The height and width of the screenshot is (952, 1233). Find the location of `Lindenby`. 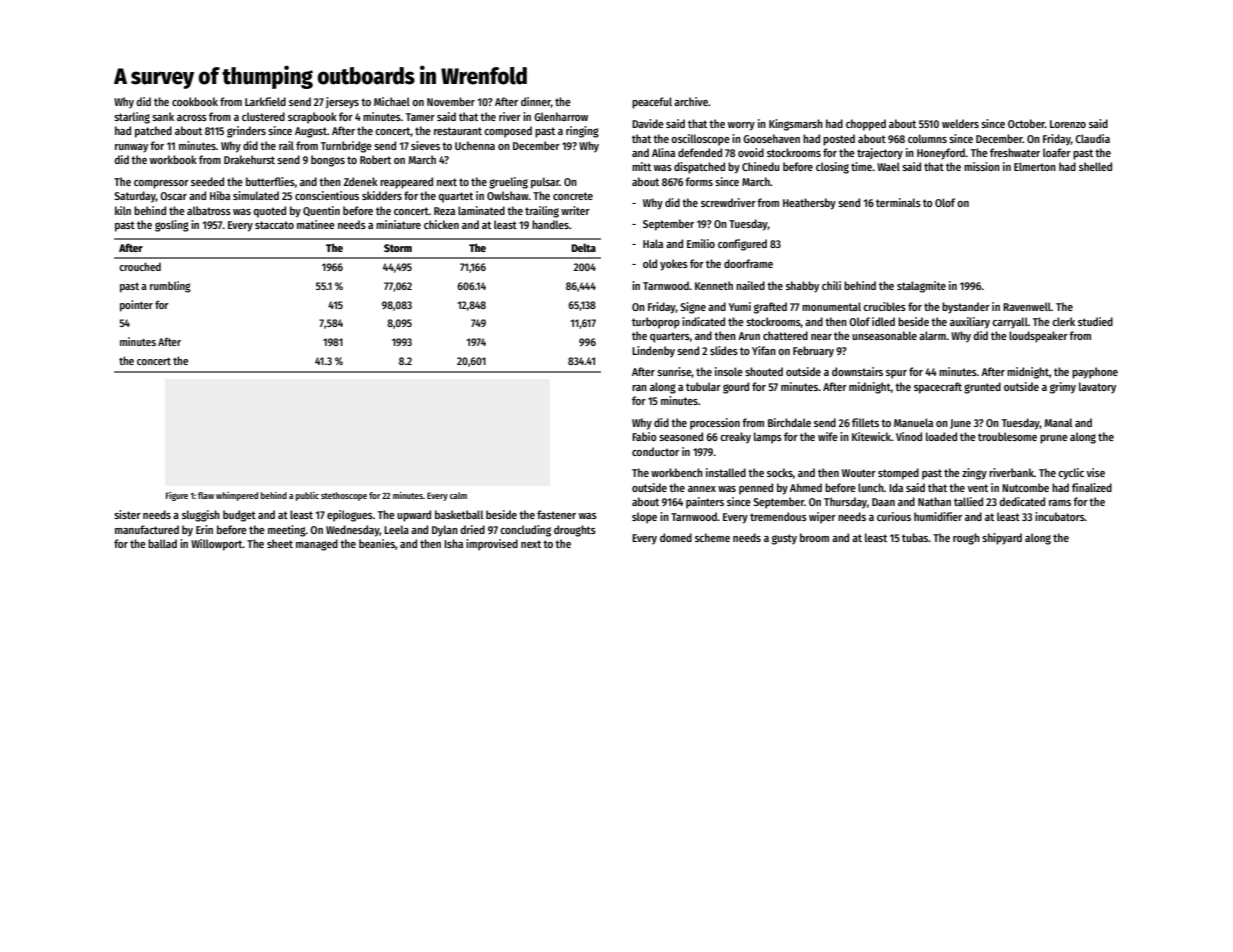

Lindenby is located at coordinates (653, 352).
